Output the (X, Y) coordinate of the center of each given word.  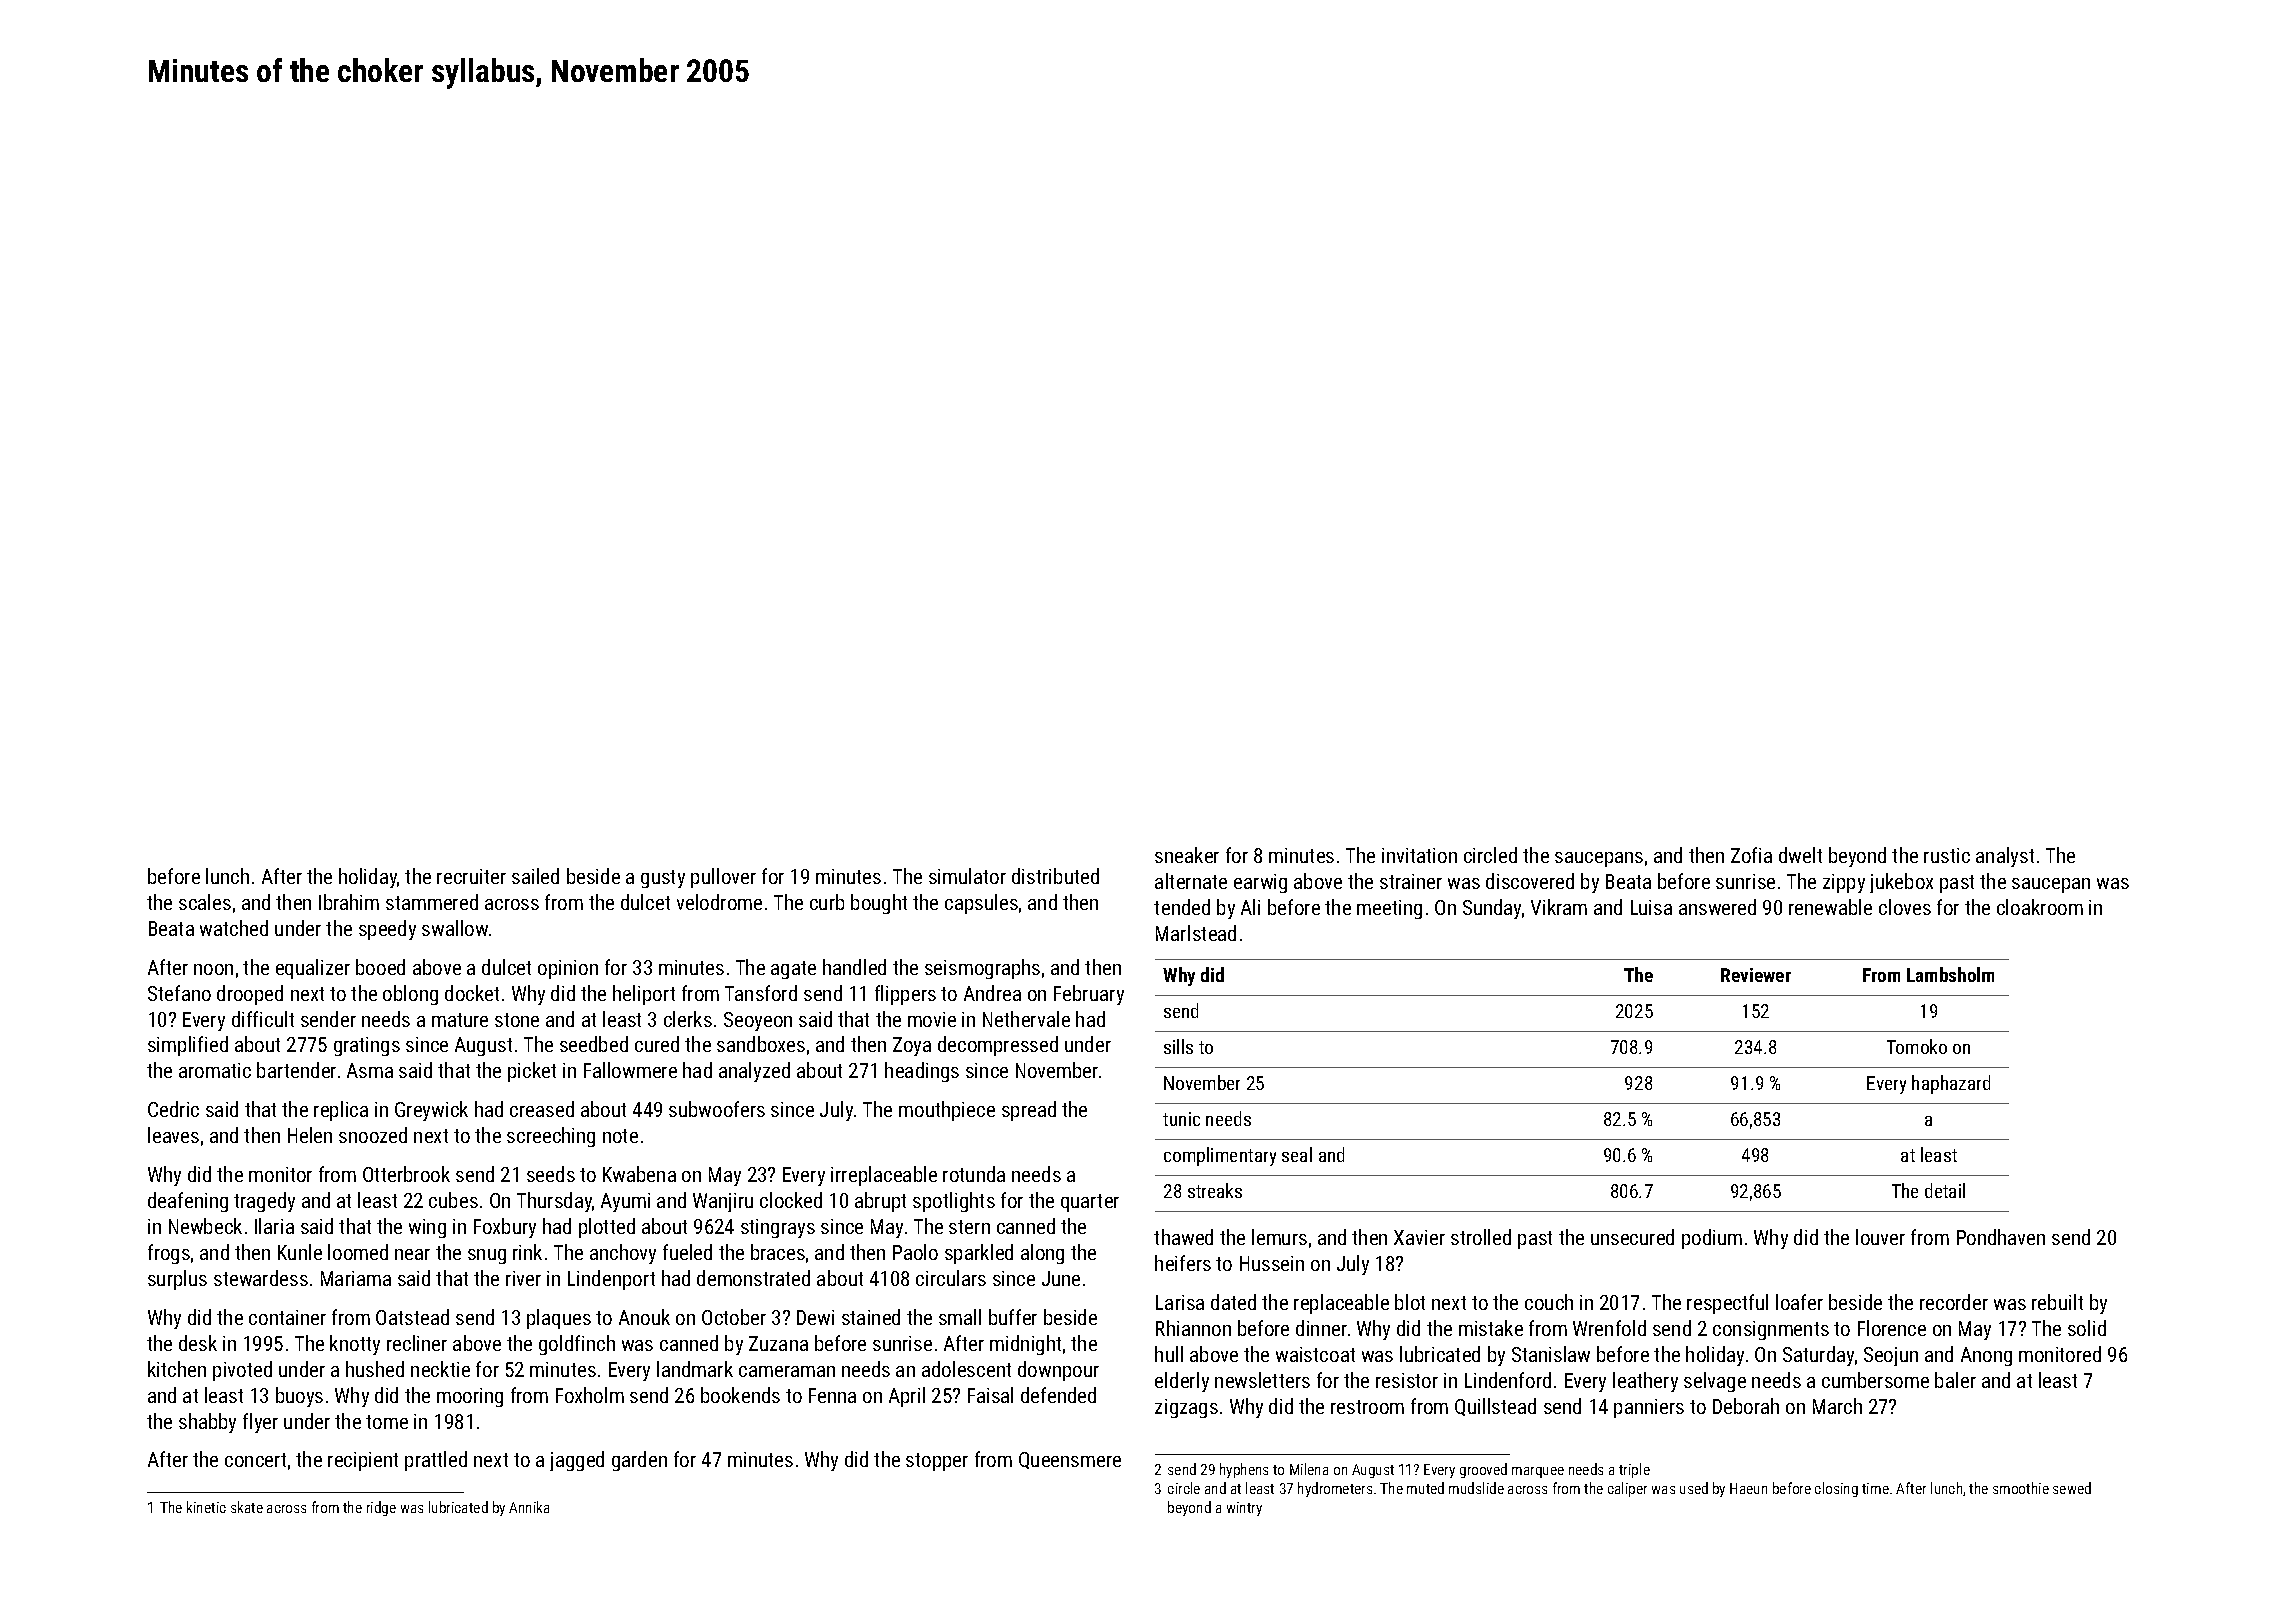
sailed (535, 876)
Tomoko (1917, 1046)
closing (1836, 1489)
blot (1410, 1302)
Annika (529, 1507)
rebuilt (2057, 1302)
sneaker (1187, 855)
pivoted (242, 1371)
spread (1029, 1111)
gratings (367, 1046)
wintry (1244, 1509)
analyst (2005, 857)
